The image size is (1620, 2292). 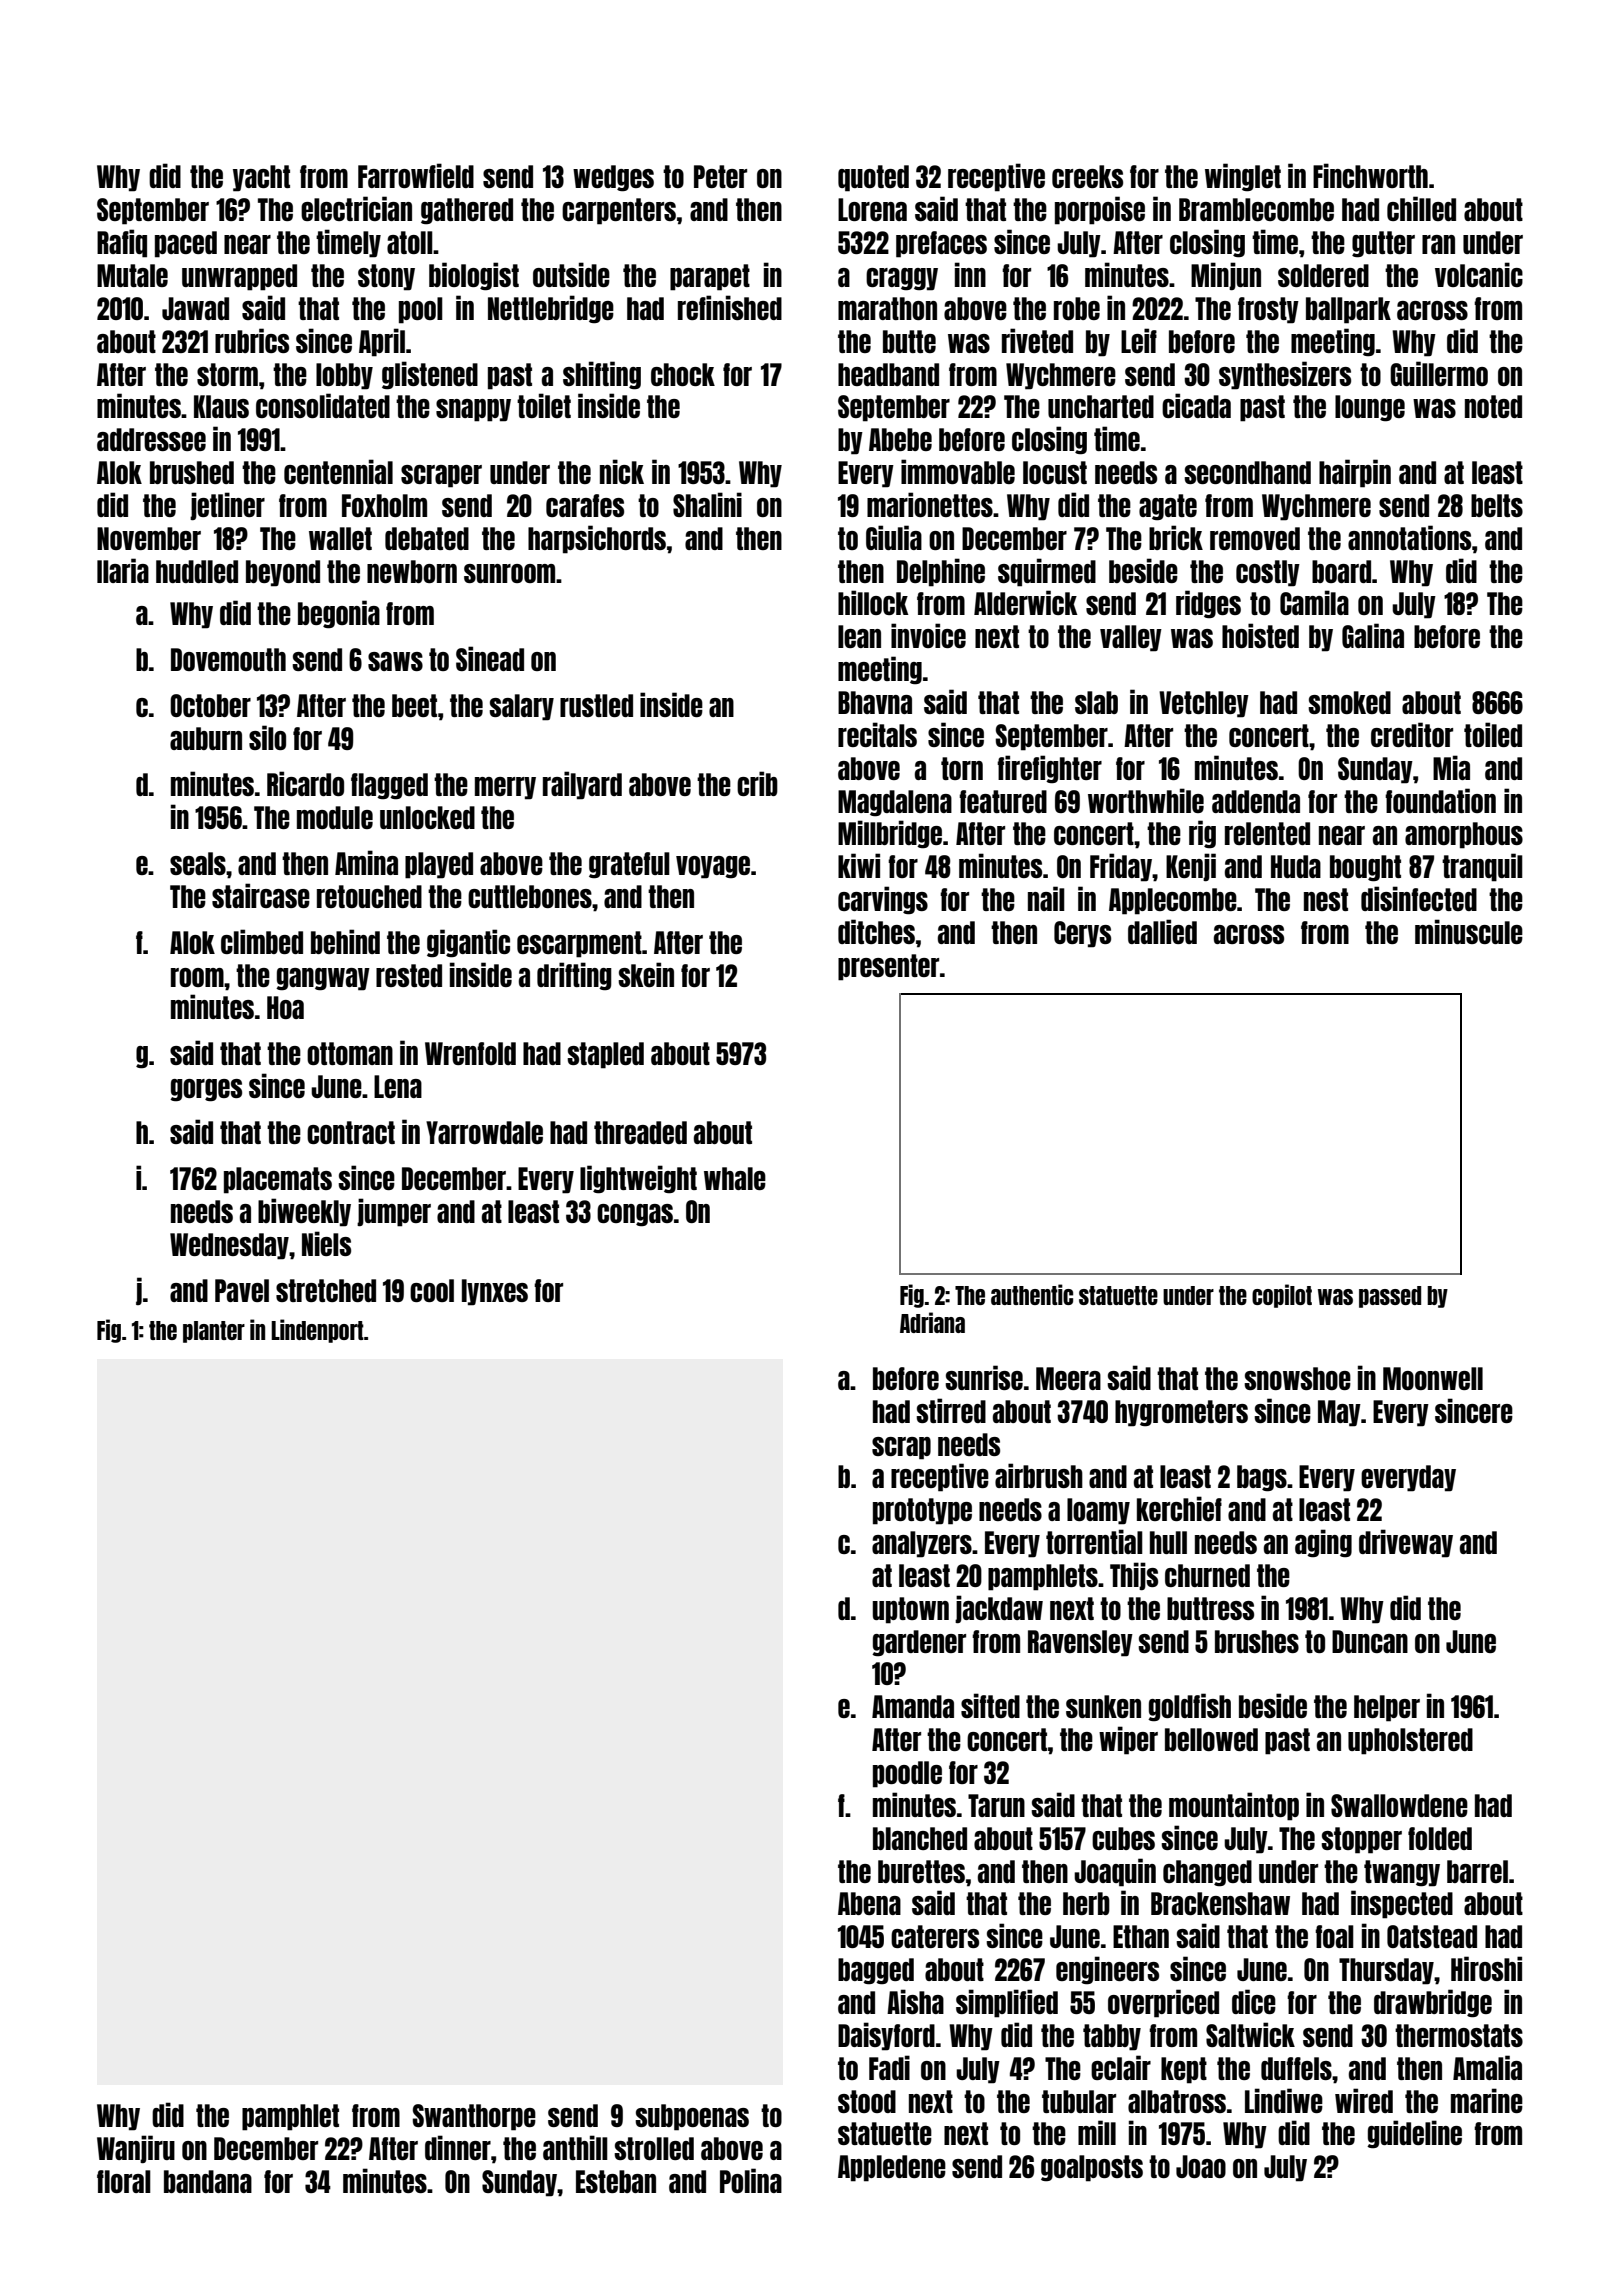 I want to click on hairpin, so click(x=1355, y=473).
